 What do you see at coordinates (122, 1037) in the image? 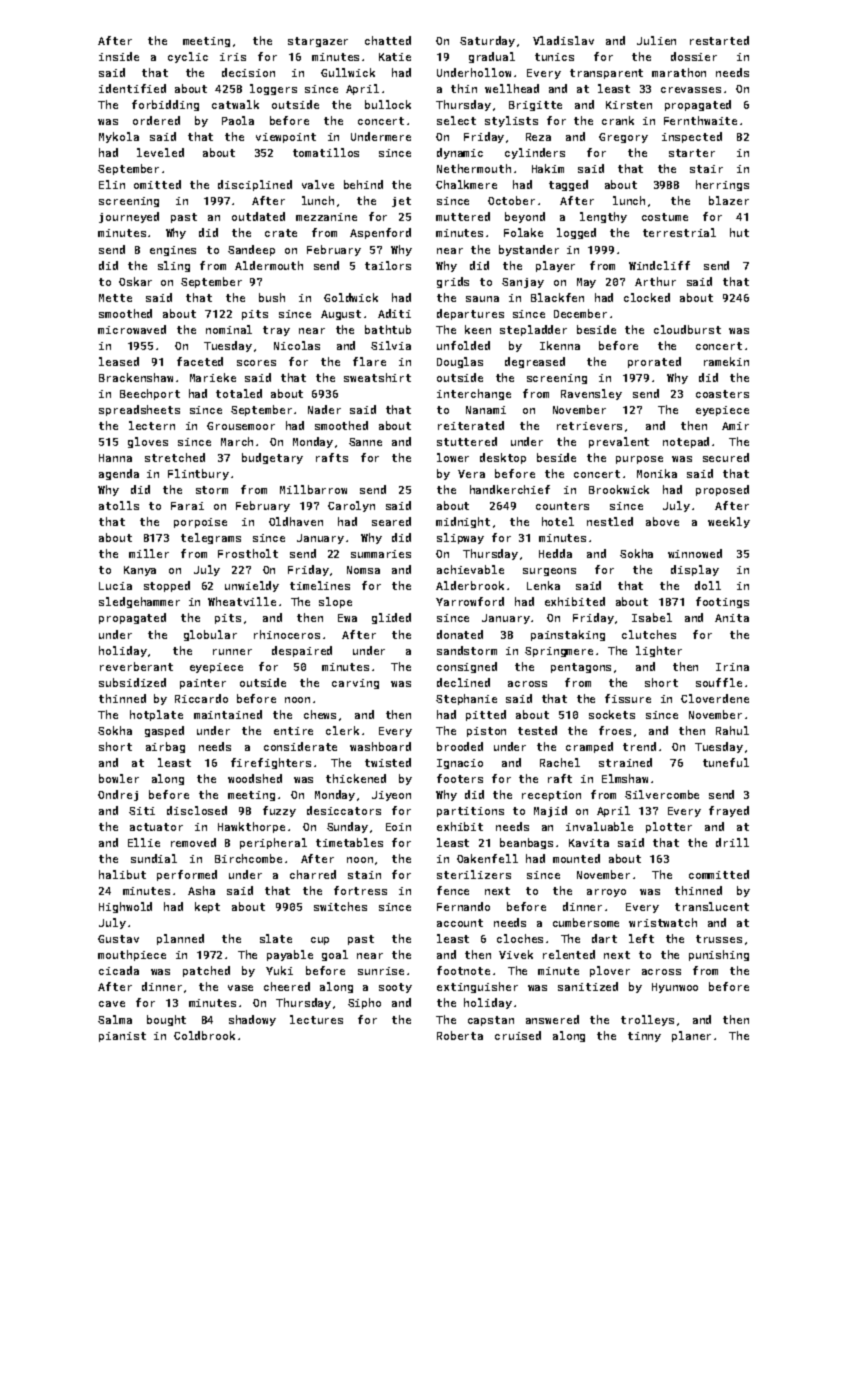
I see `pianist` at bounding box center [122, 1037].
